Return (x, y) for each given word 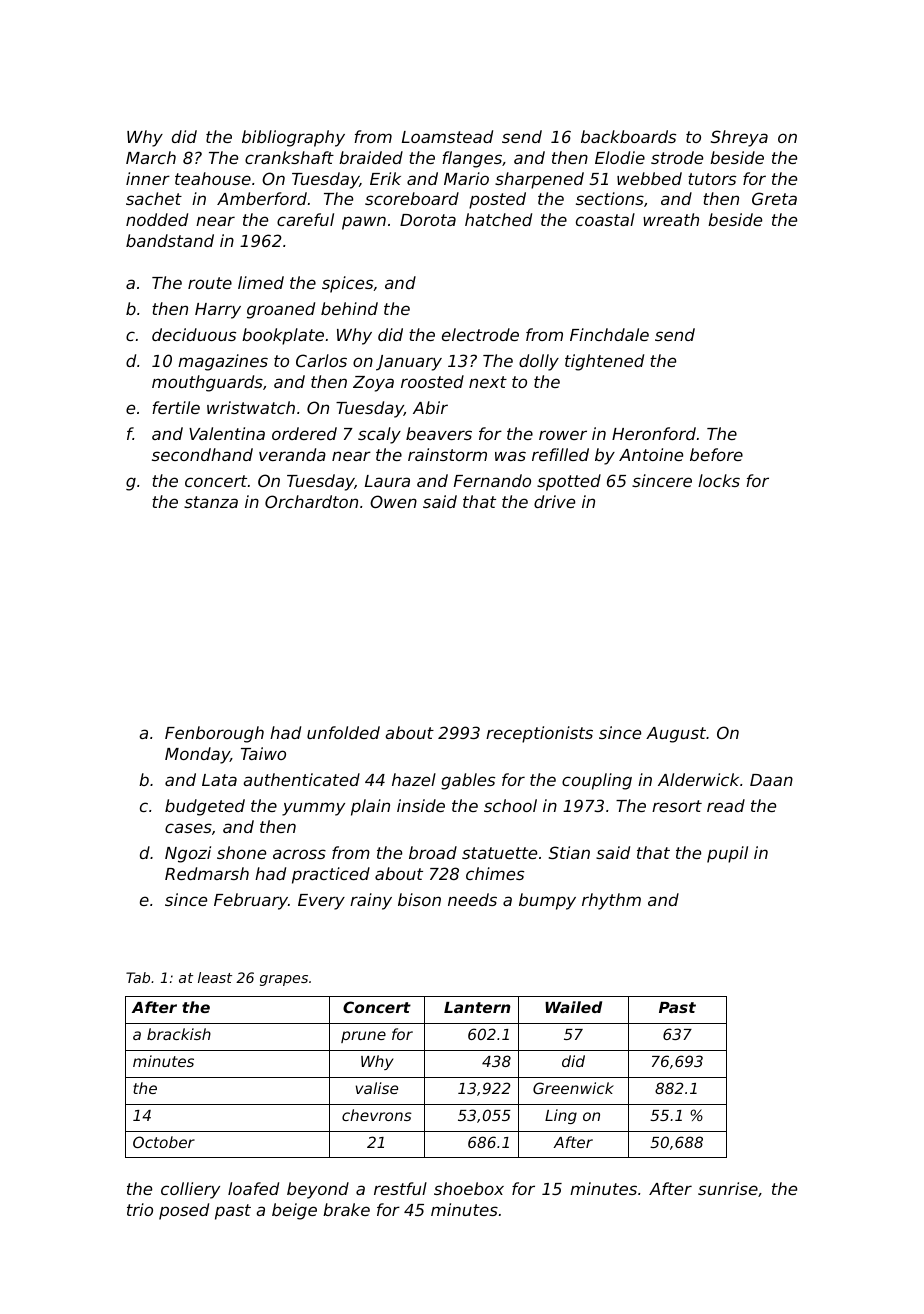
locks (719, 480)
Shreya (739, 138)
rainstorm (447, 454)
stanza (211, 502)
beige (294, 1211)
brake (346, 1209)
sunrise (728, 1188)
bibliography (293, 138)
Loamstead (447, 136)
